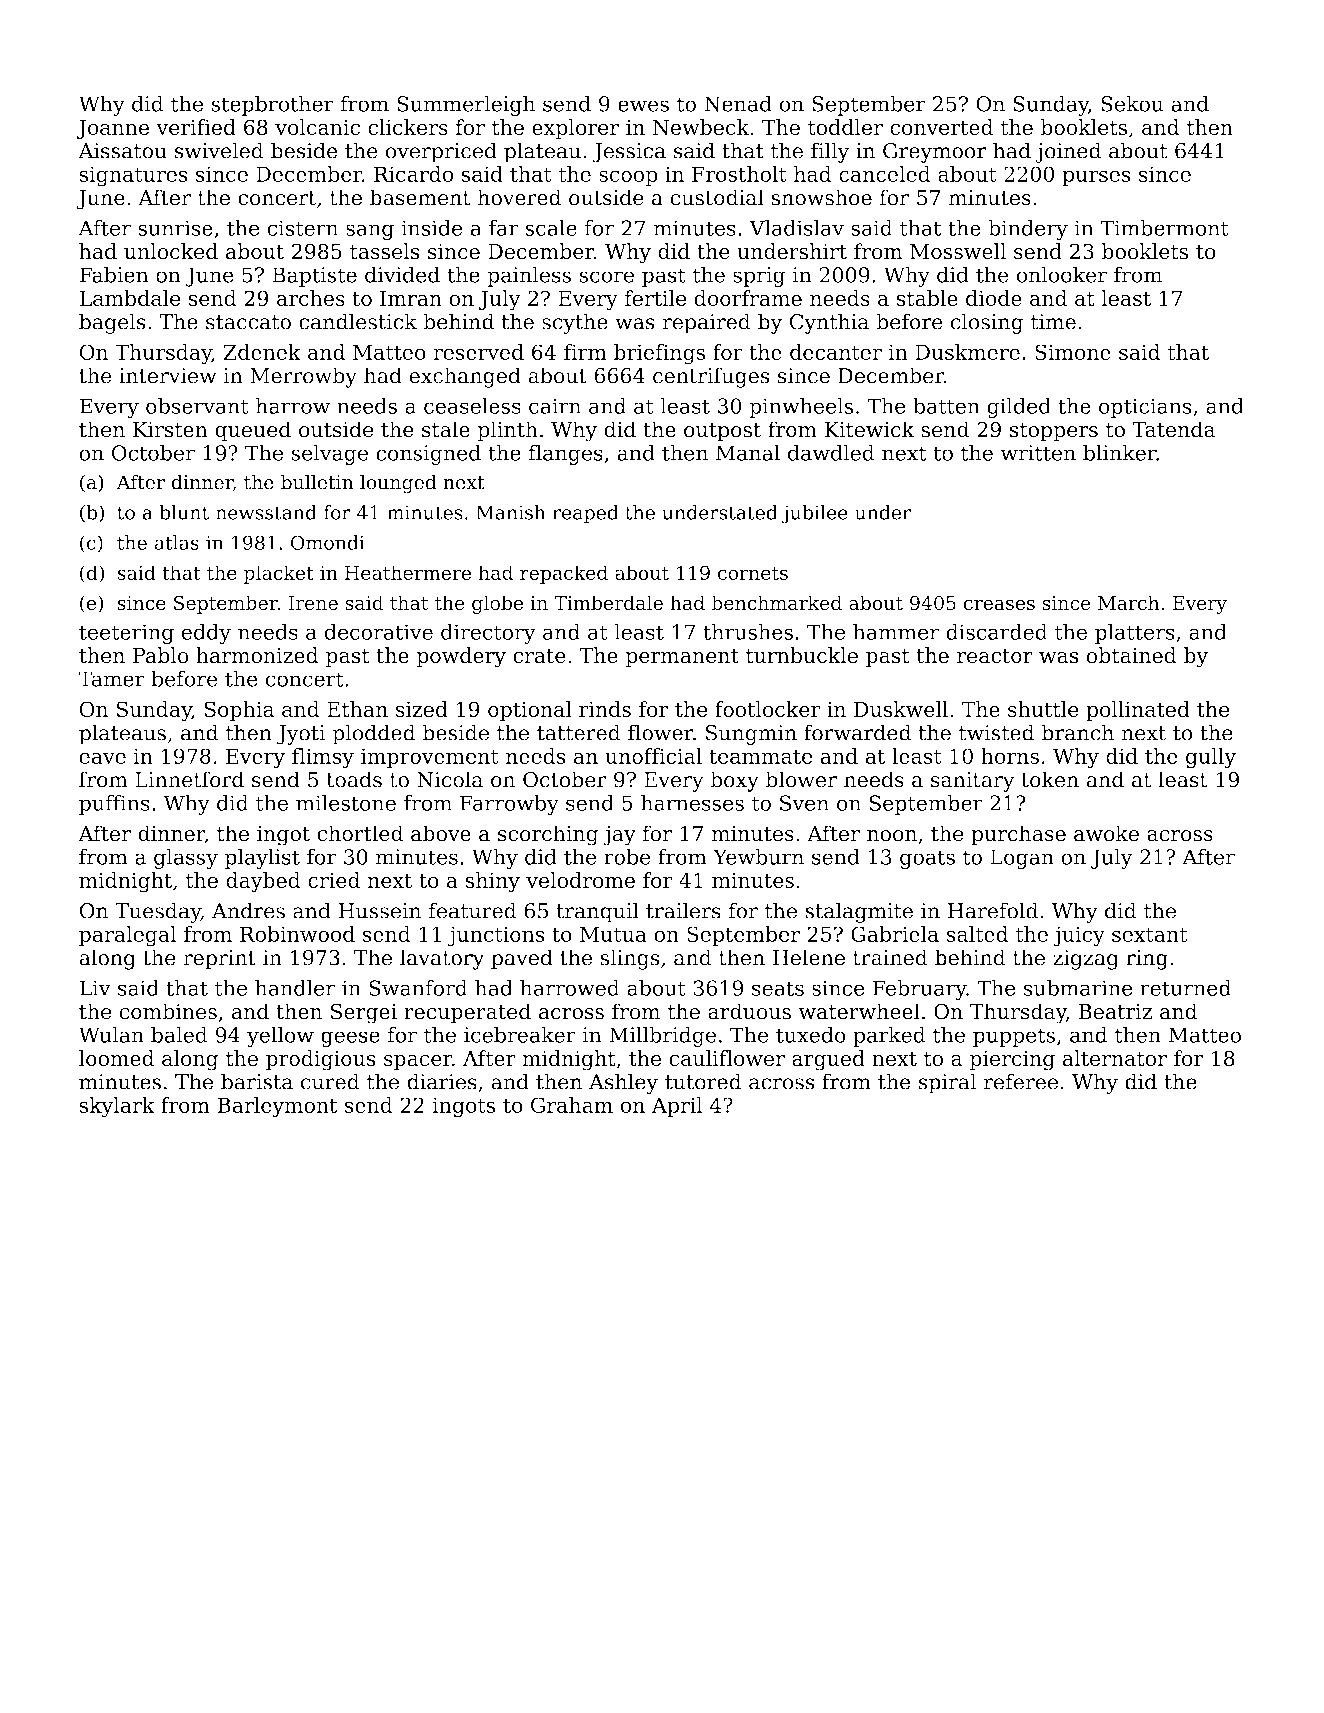 This page has height=1713, width=1324. What do you see at coordinates (117, 1107) in the page?
I see `skylark` at bounding box center [117, 1107].
